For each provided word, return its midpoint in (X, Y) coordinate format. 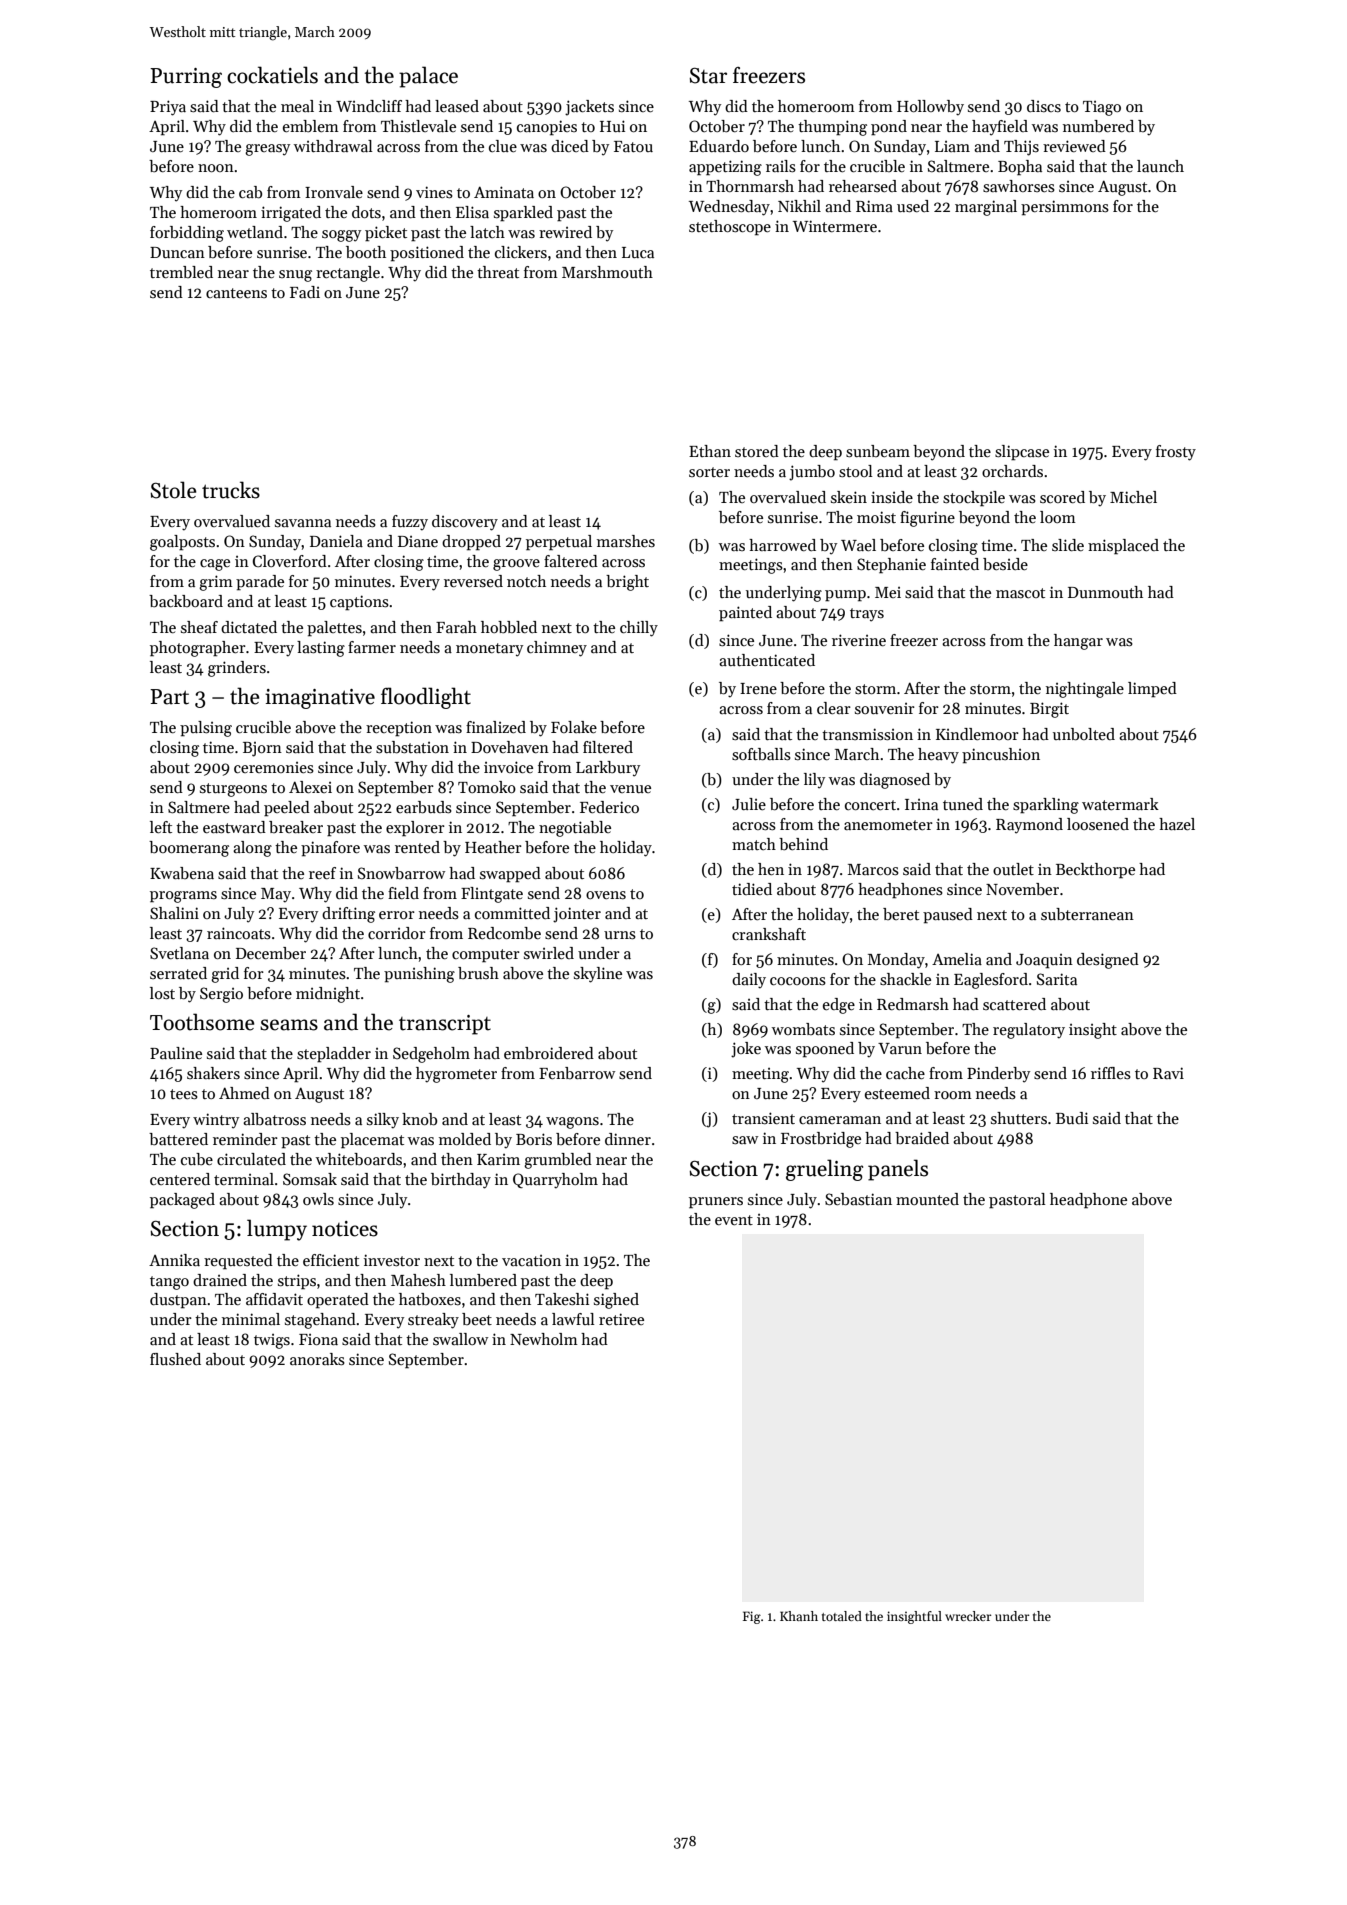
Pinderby (998, 1075)
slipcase (1022, 453)
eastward (234, 827)
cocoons (798, 981)
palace (428, 77)
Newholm (544, 1339)
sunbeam (878, 451)
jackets (589, 108)
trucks (231, 490)
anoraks (317, 1359)
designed (1108, 961)
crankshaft (769, 934)
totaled (842, 1616)
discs (1044, 106)
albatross (274, 1119)
